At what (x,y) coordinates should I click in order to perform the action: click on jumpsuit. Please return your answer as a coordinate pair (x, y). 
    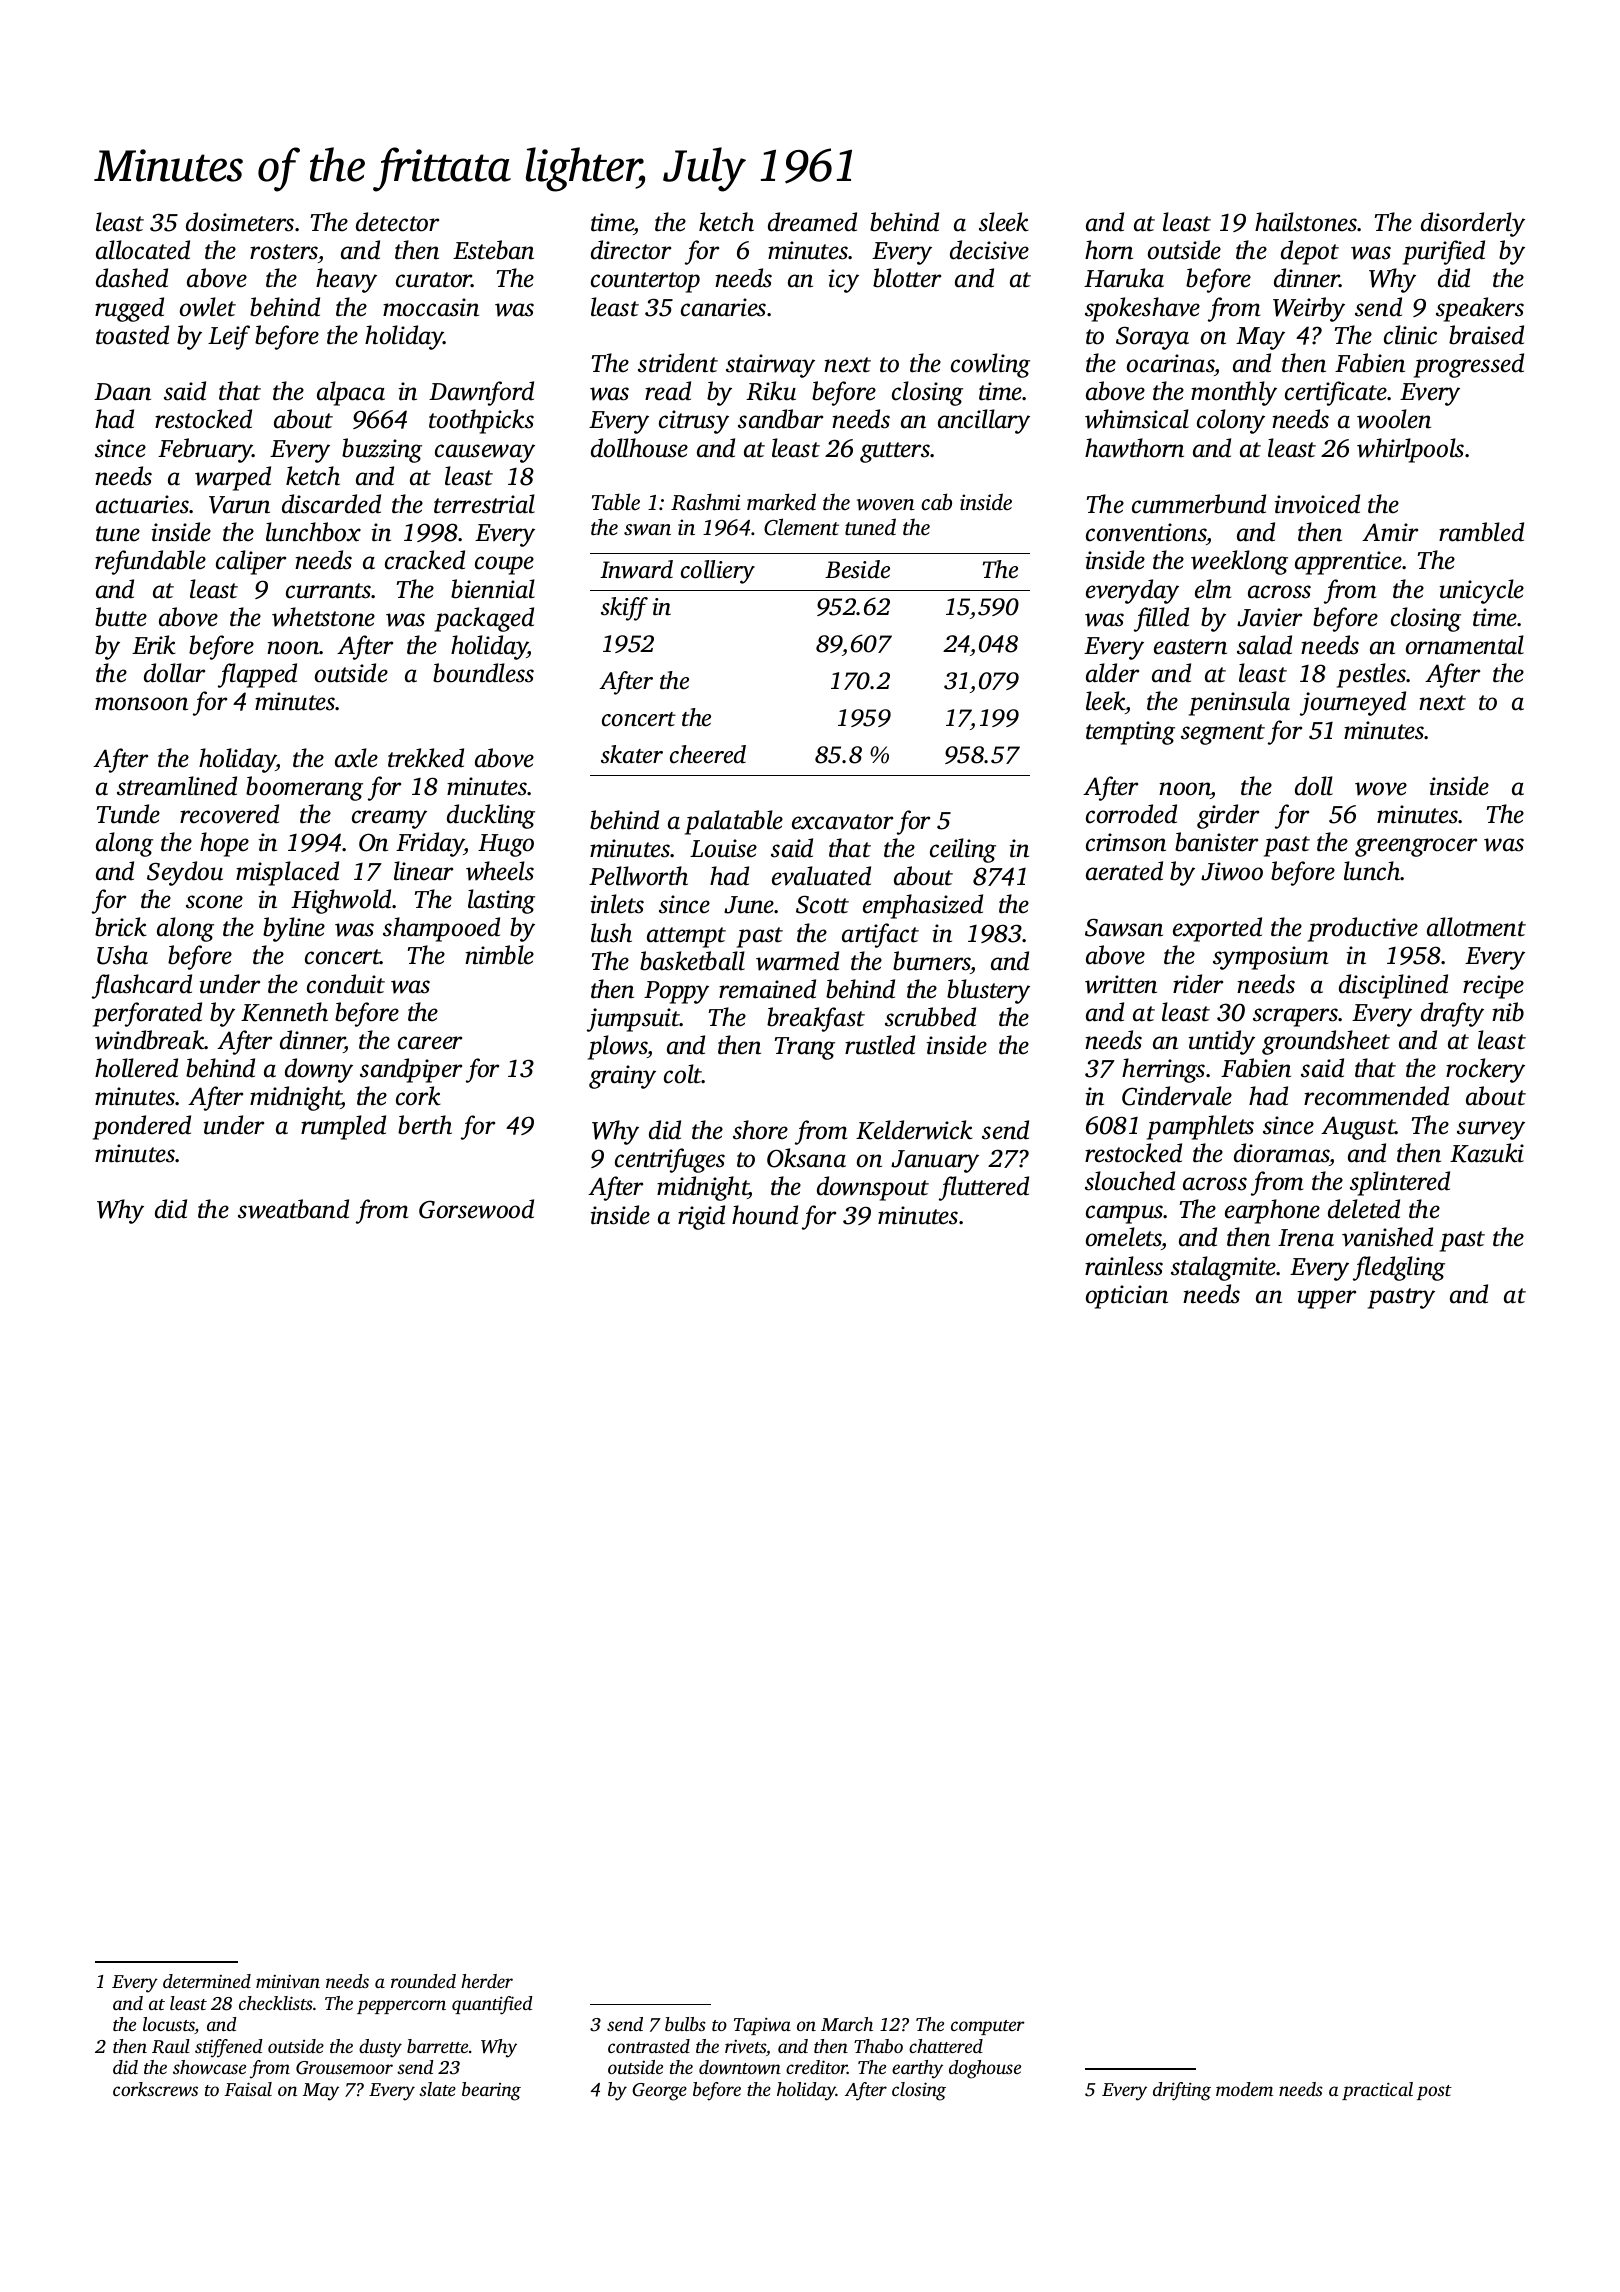
    Looking at the image, I should click on (633, 1020).
